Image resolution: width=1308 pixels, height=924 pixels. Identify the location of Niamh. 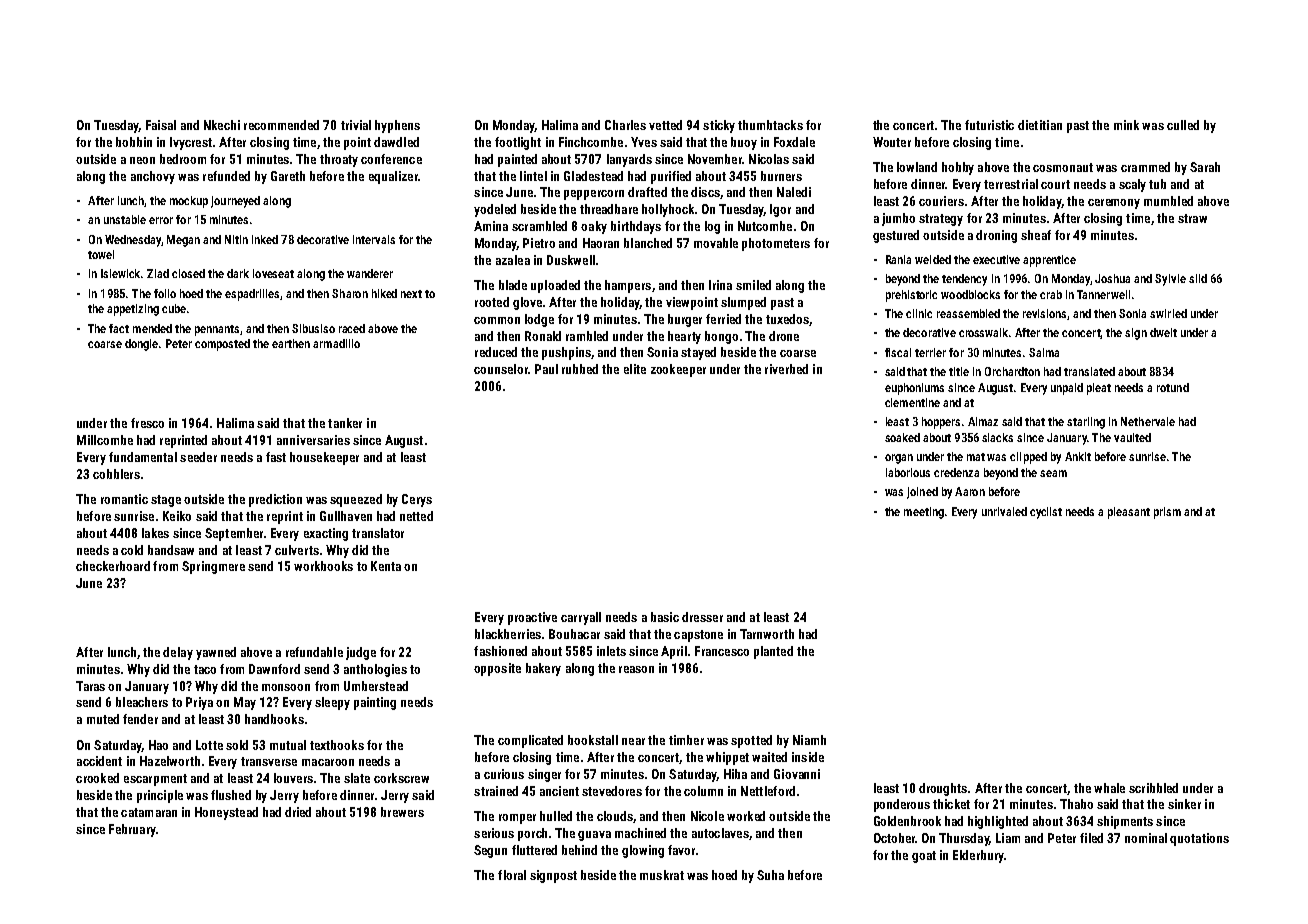
(809, 740).
